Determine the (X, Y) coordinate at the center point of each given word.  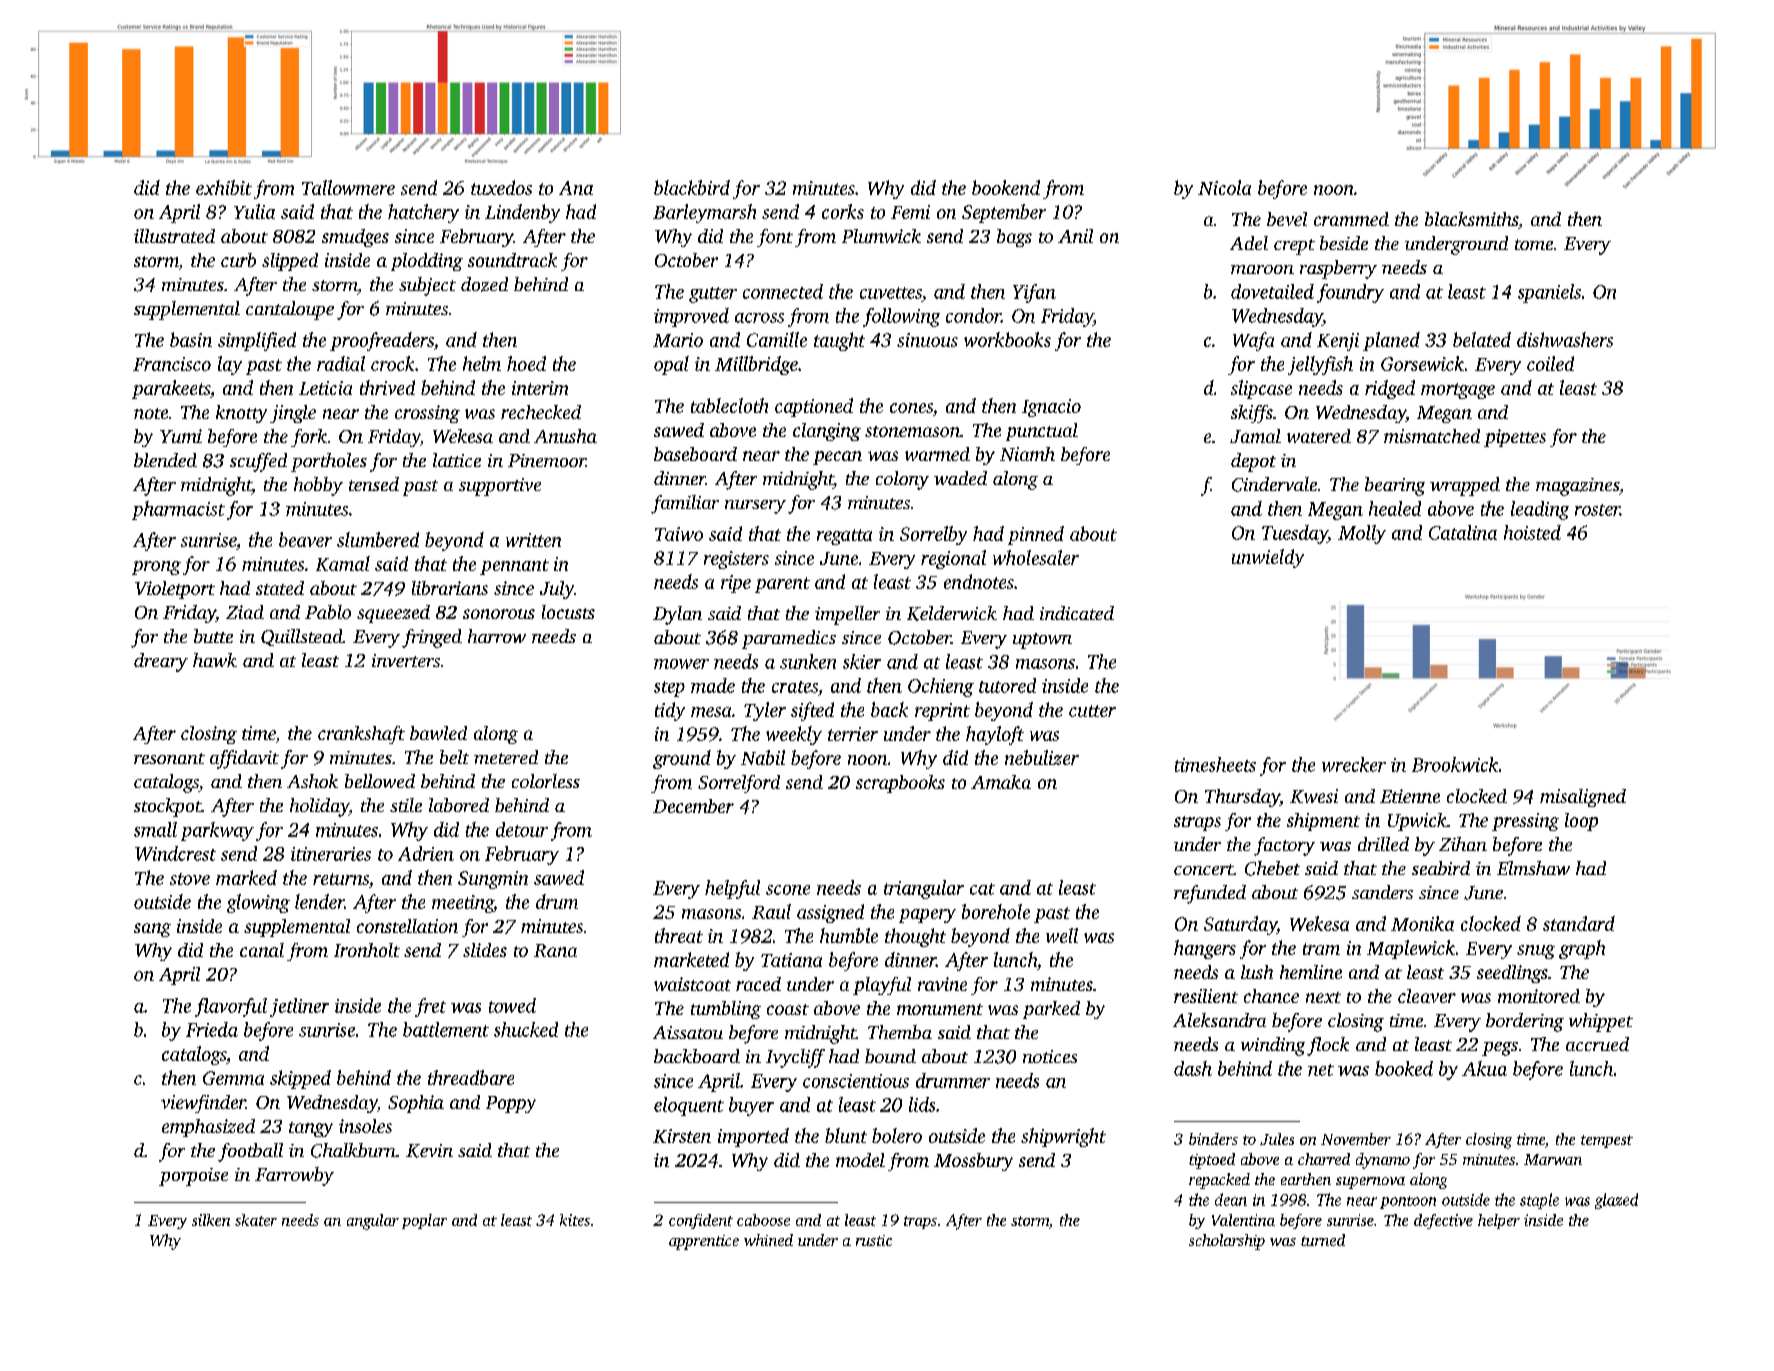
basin (191, 339)
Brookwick (1455, 764)
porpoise (193, 1177)
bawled (438, 733)
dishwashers (1565, 339)
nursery (755, 507)
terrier (853, 734)
